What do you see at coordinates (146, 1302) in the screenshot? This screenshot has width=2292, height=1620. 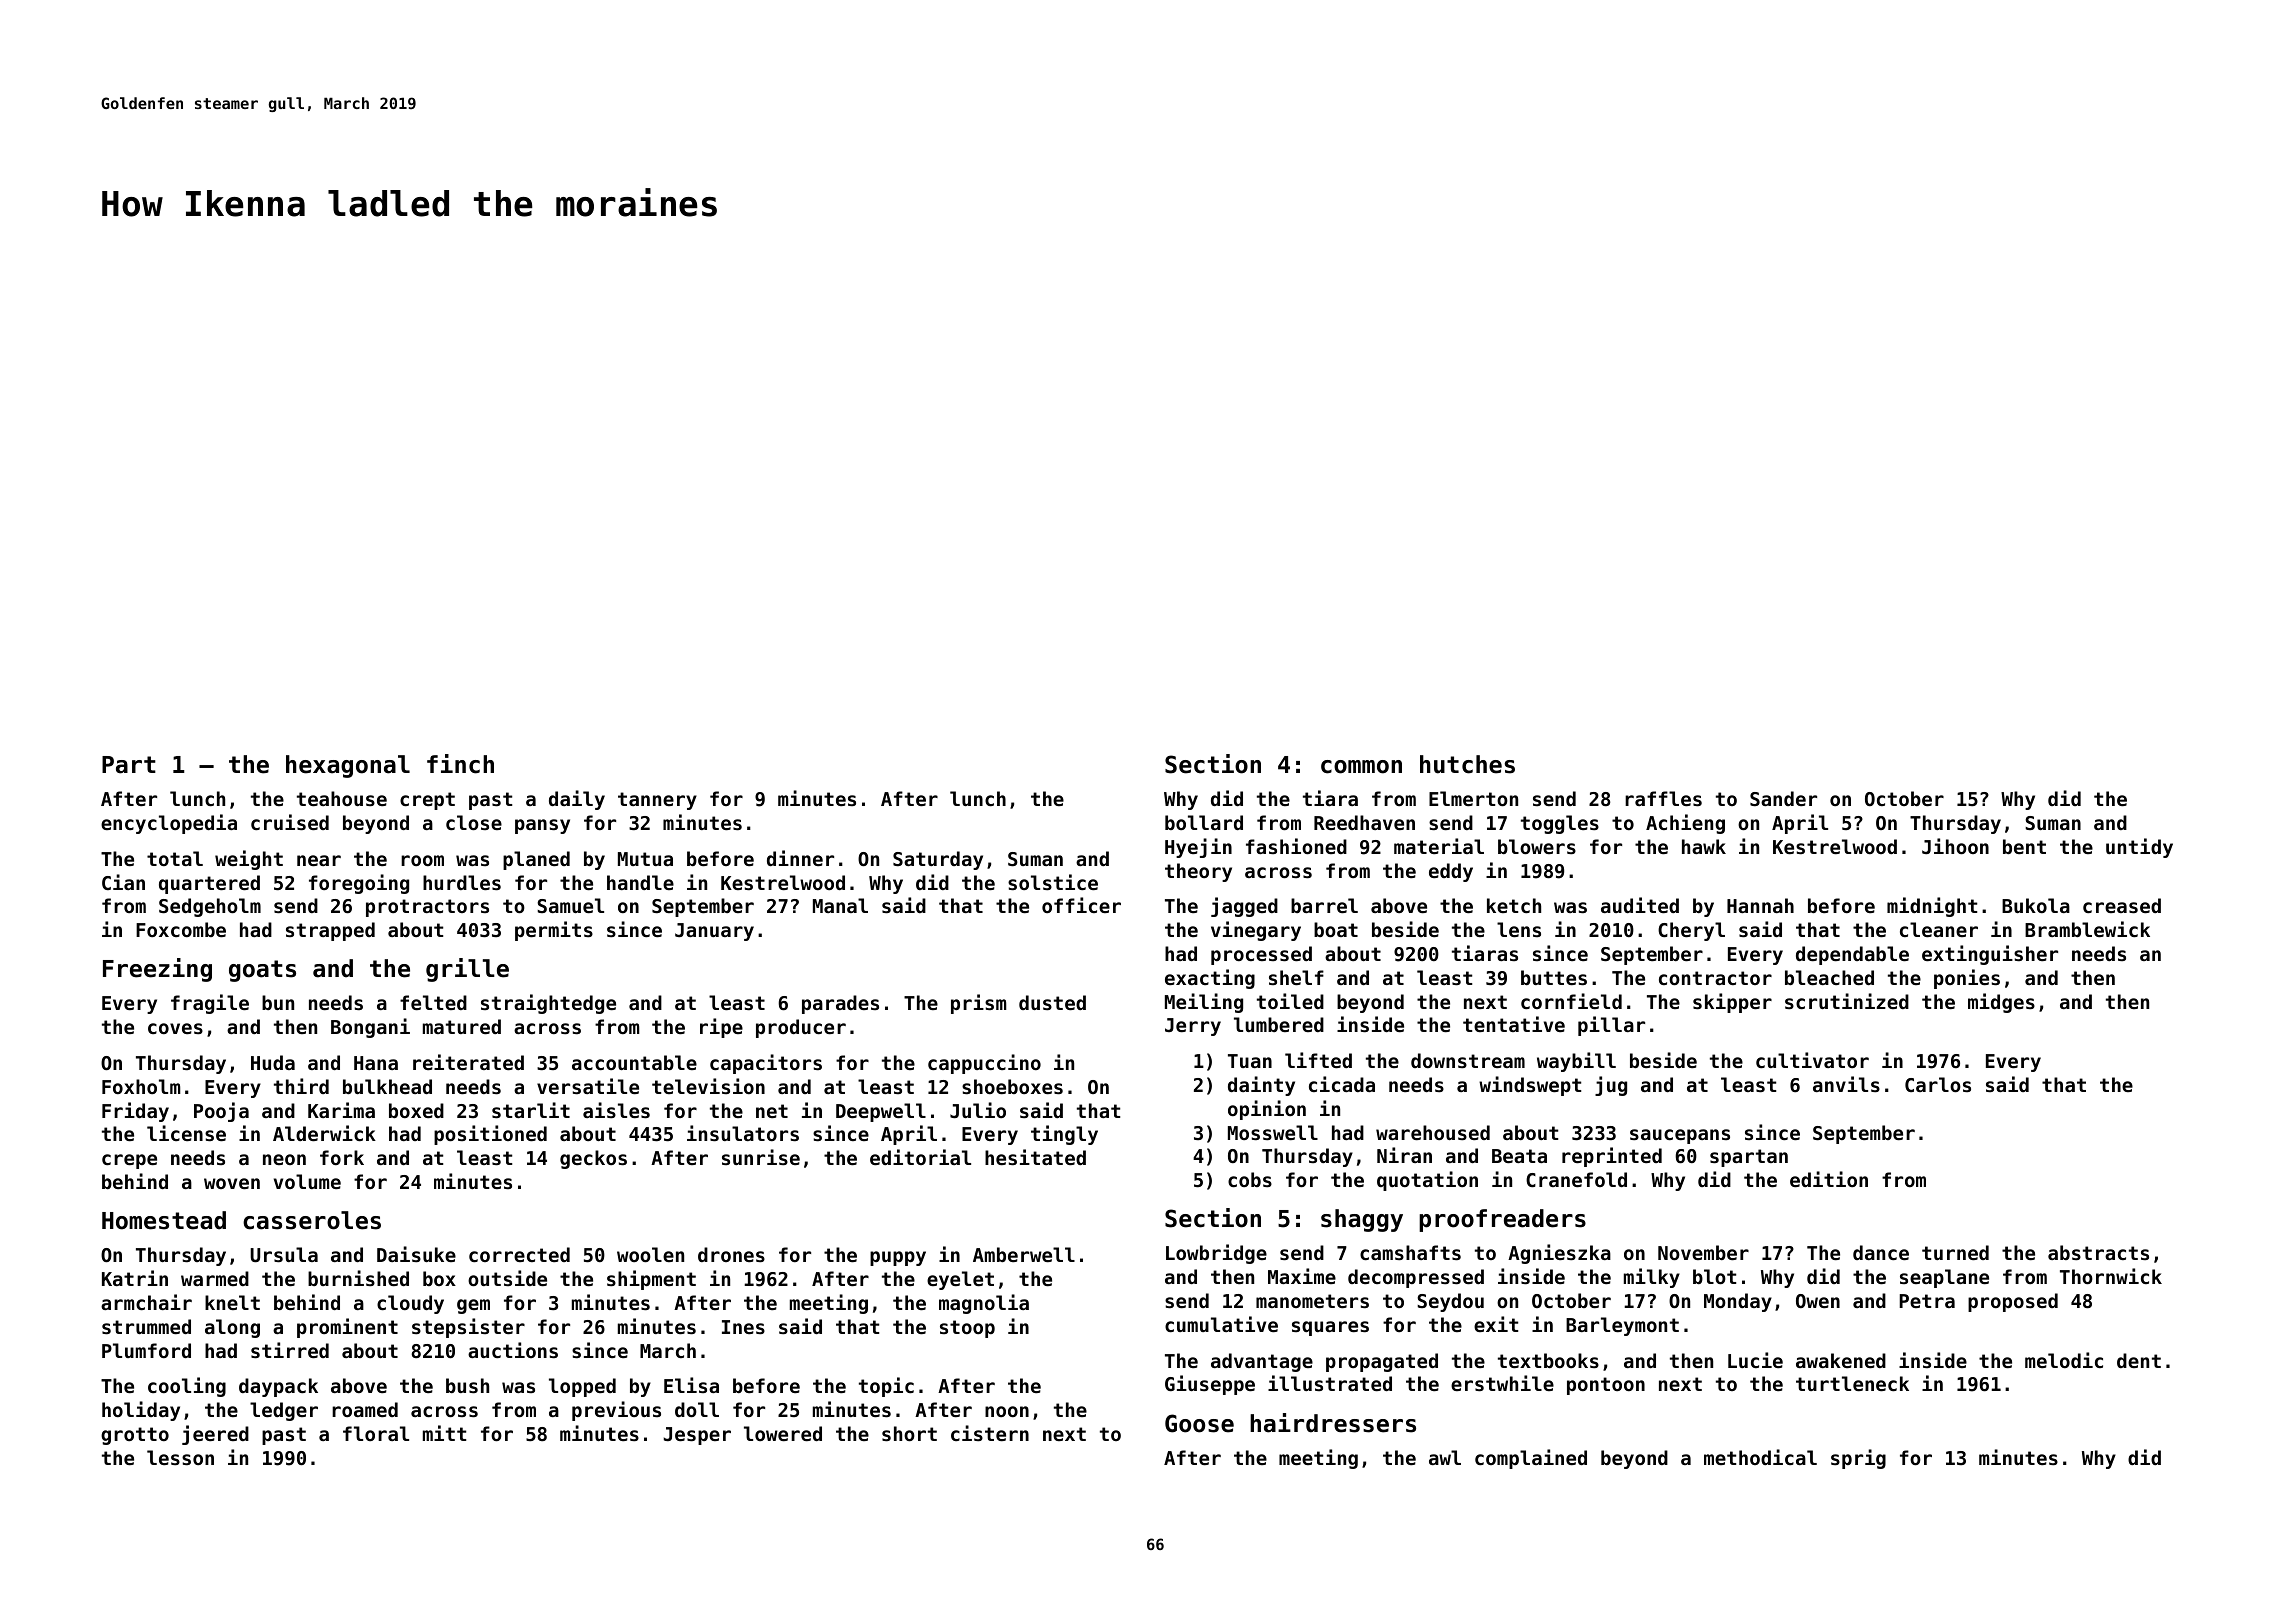 I see `armchair` at bounding box center [146, 1302].
